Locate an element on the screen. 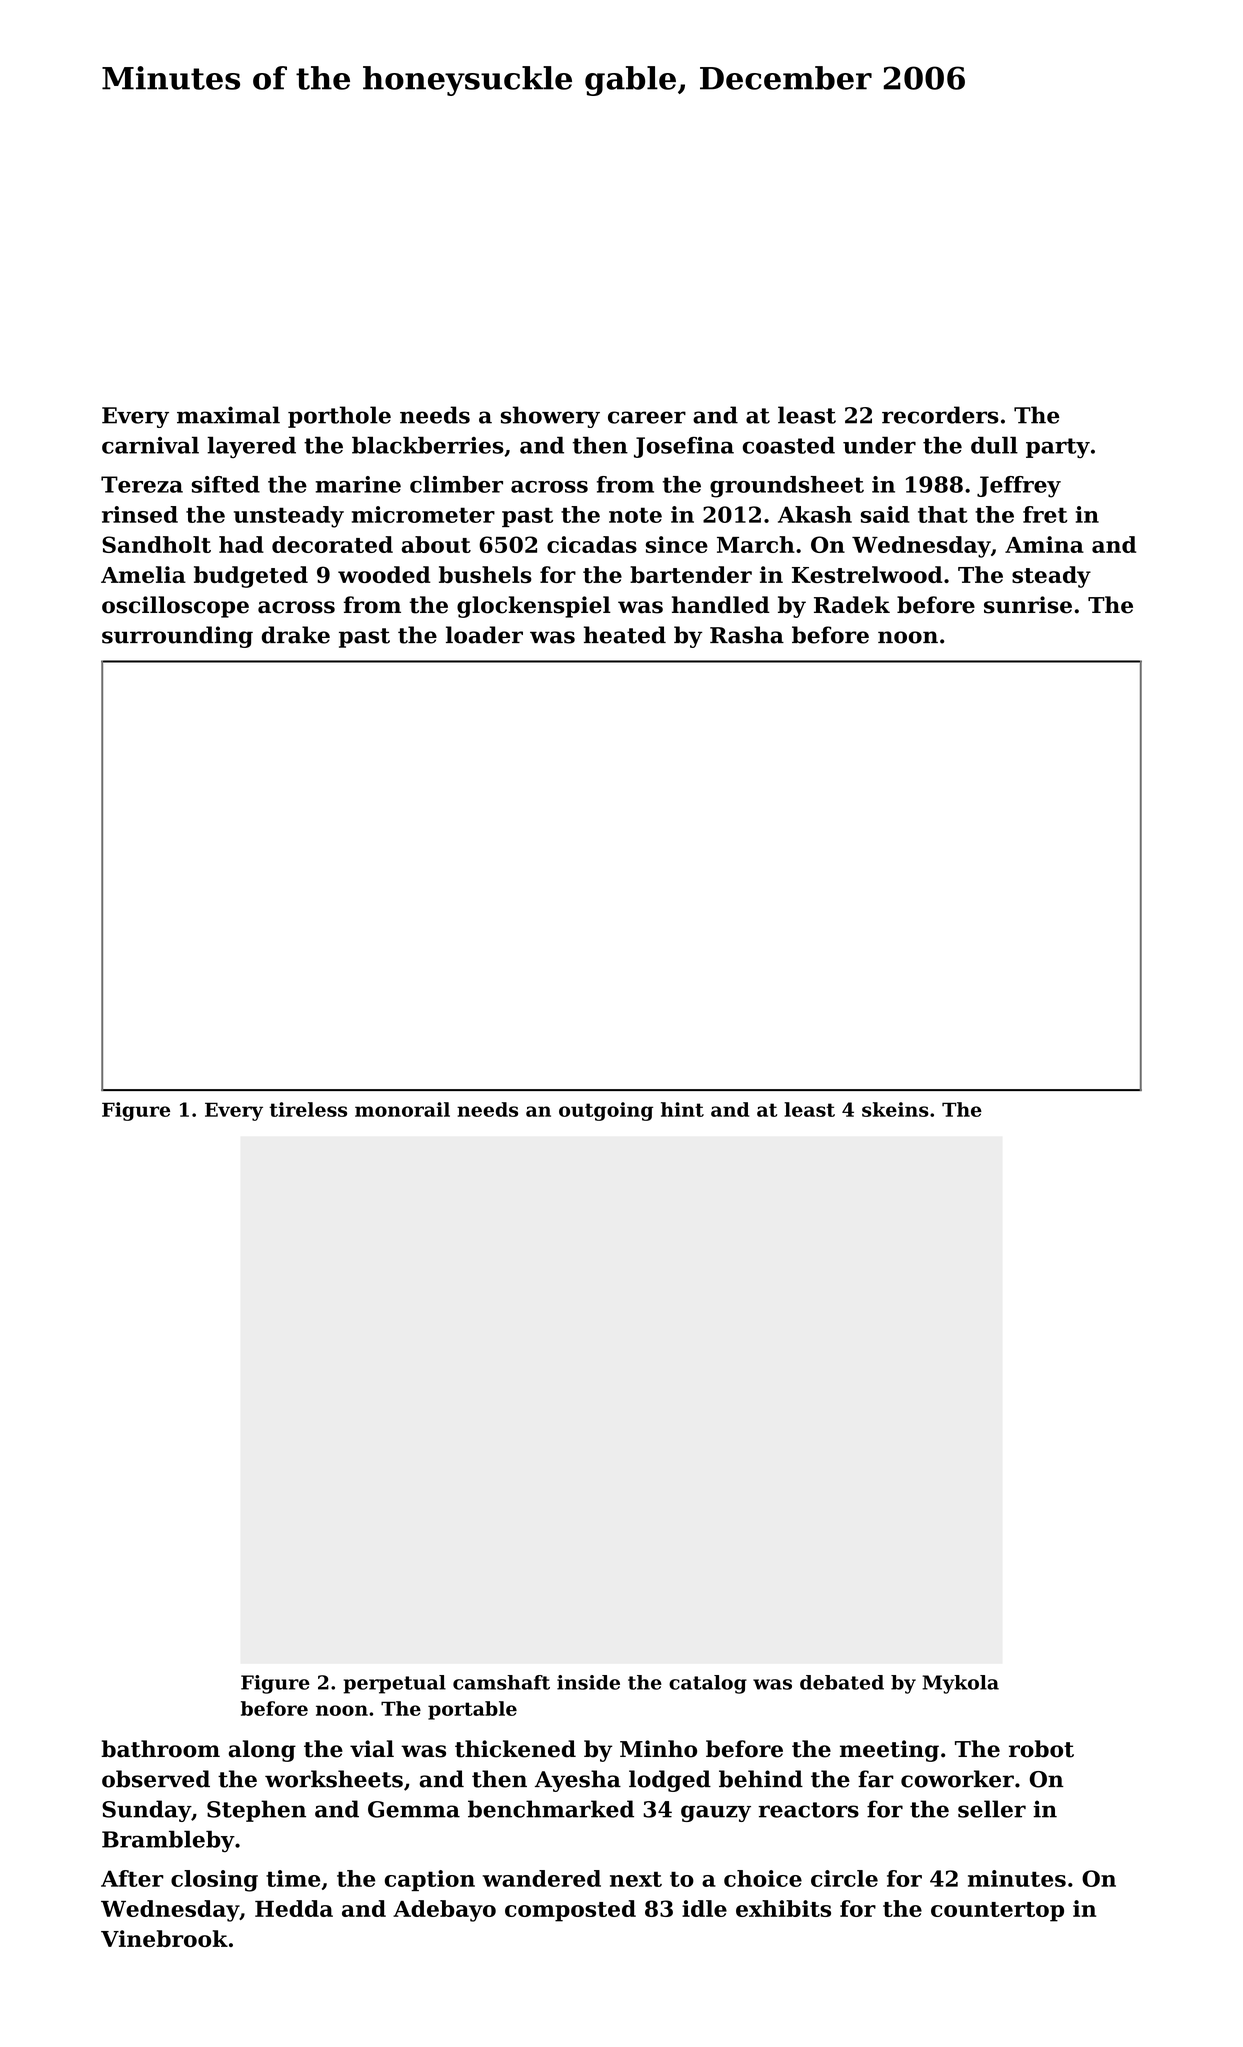  Vinebrook is located at coordinates (164, 1938).
